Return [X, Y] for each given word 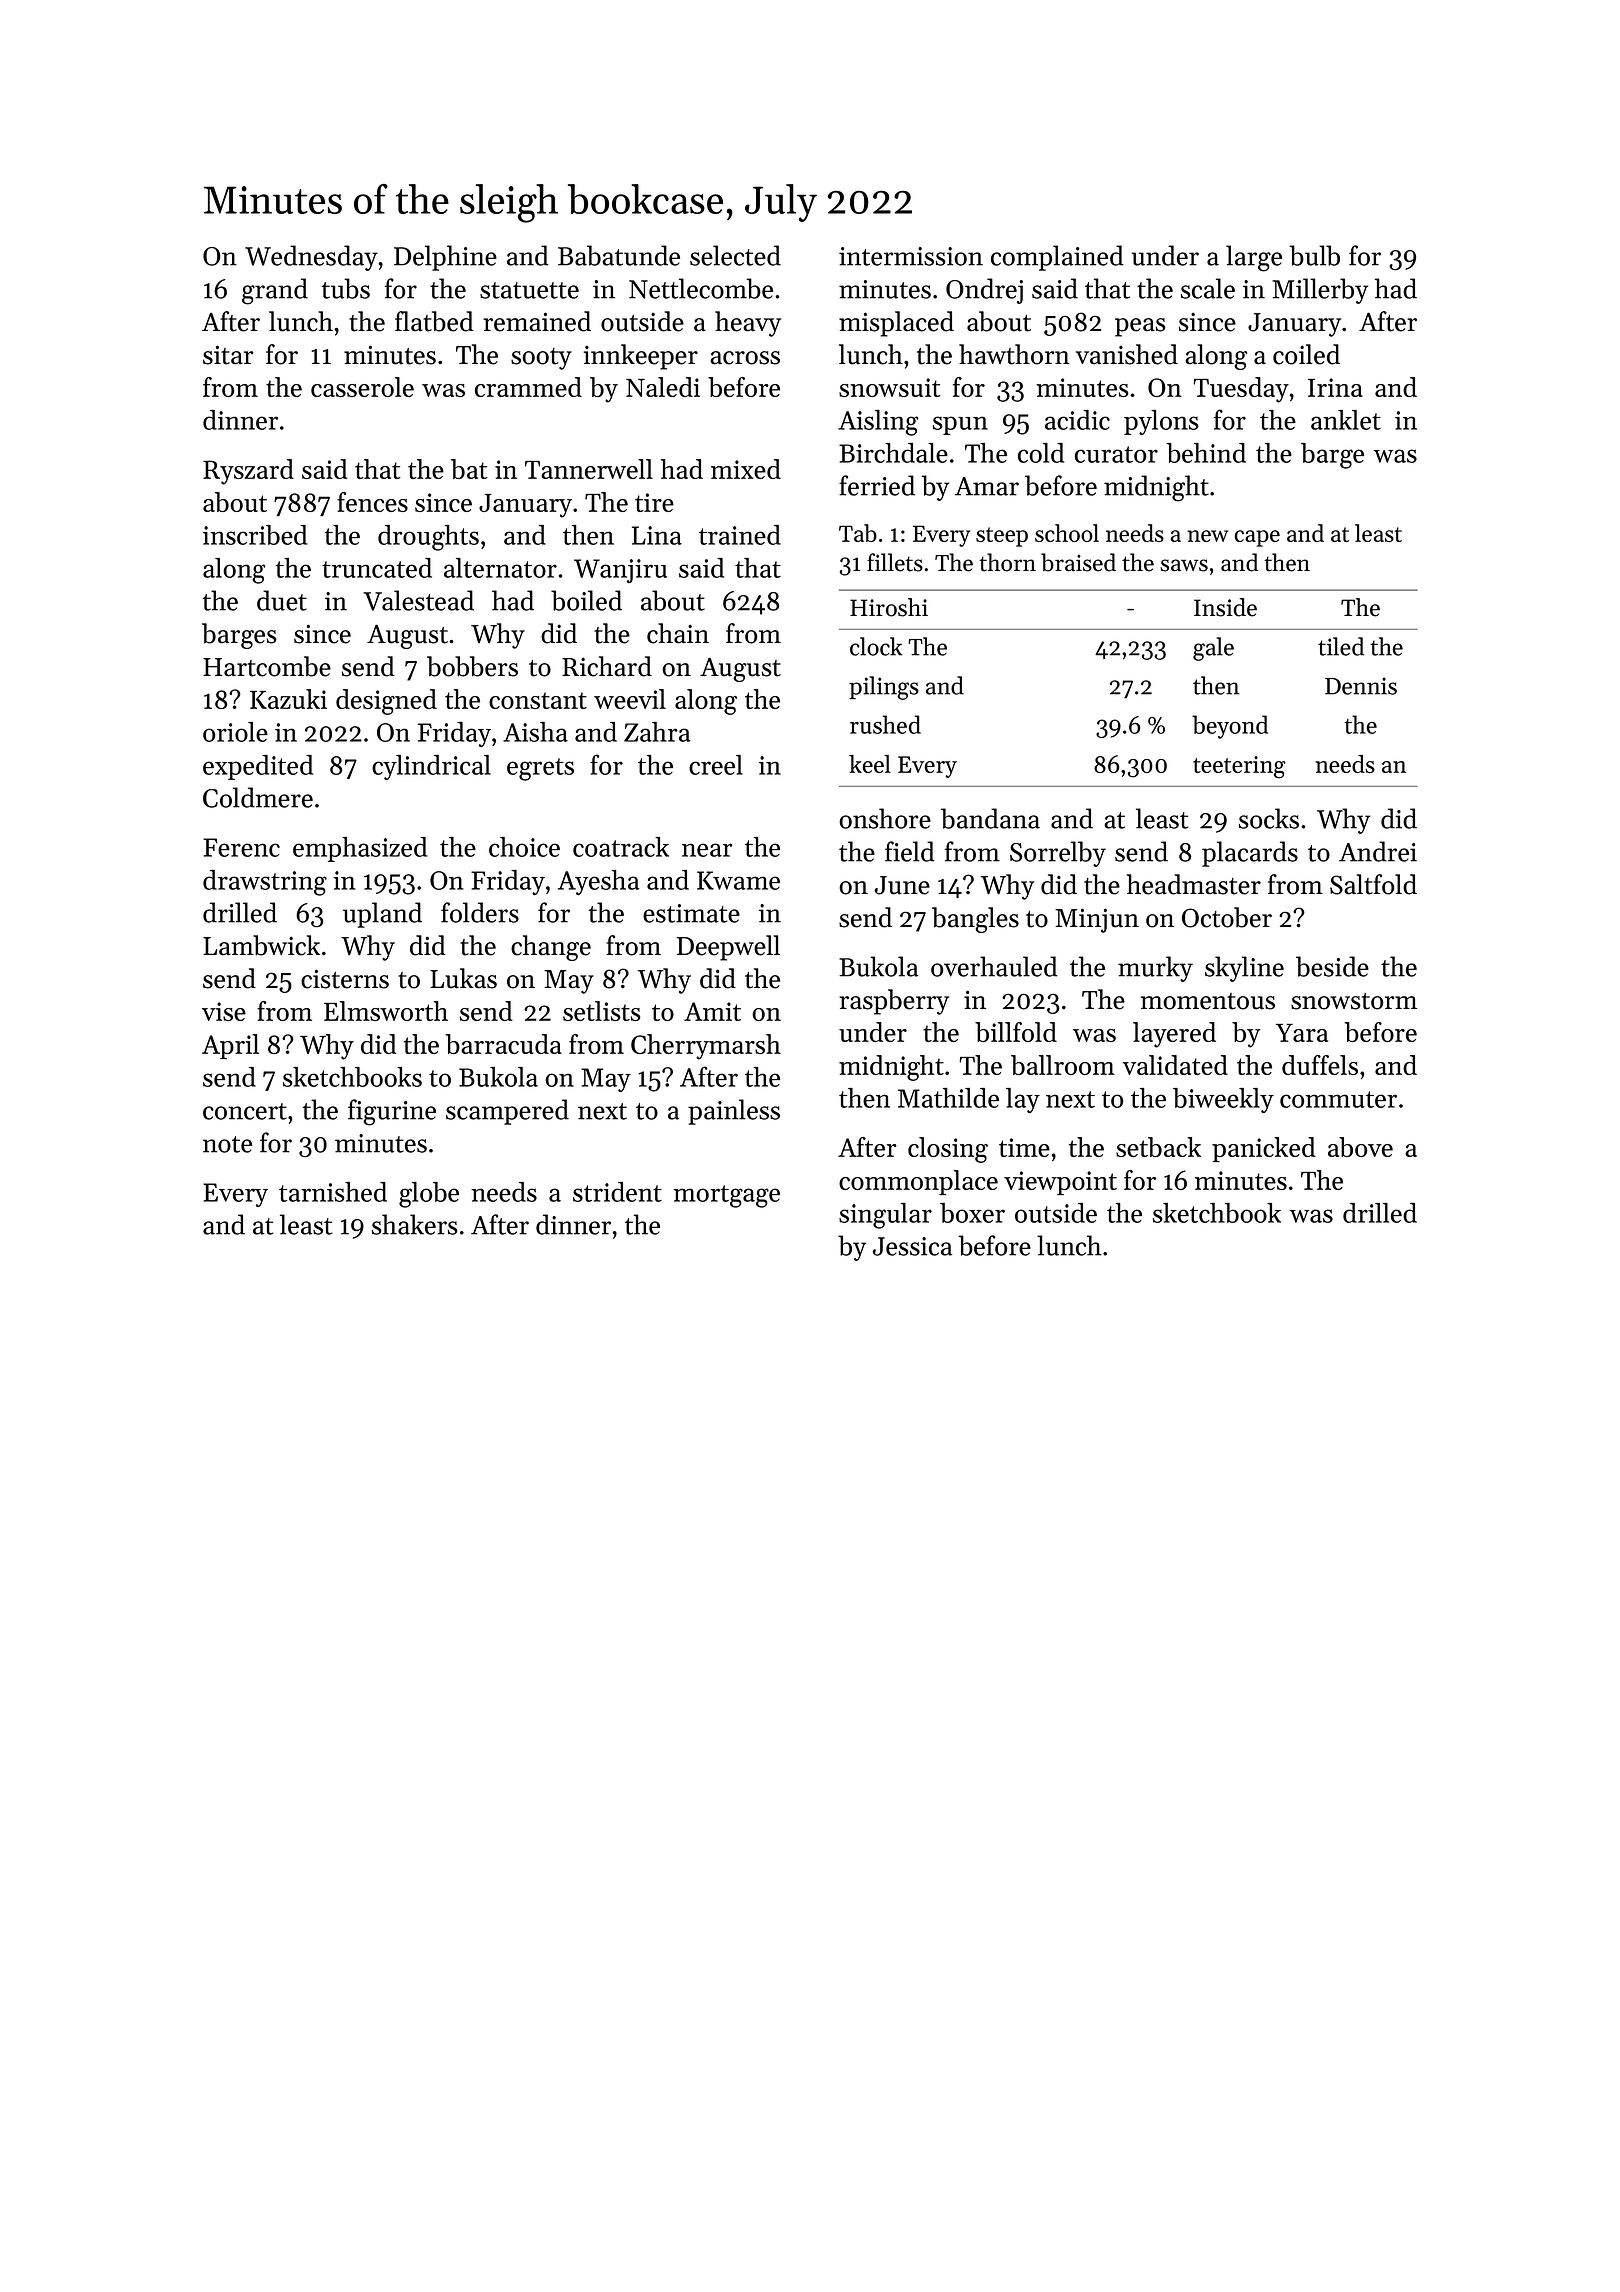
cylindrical [431, 767]
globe [429, 1195]
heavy [748, 324]
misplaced [896, 324]
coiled [1306, 354]
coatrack [621, 847]
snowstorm [1354, 1001]
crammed [528, 387]
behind [1206, 453]
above [1360, 1147]
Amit [712, 1011]
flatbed [434, 321]
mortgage [726, 1196]
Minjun [1097, 920]
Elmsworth [386, 1011]
